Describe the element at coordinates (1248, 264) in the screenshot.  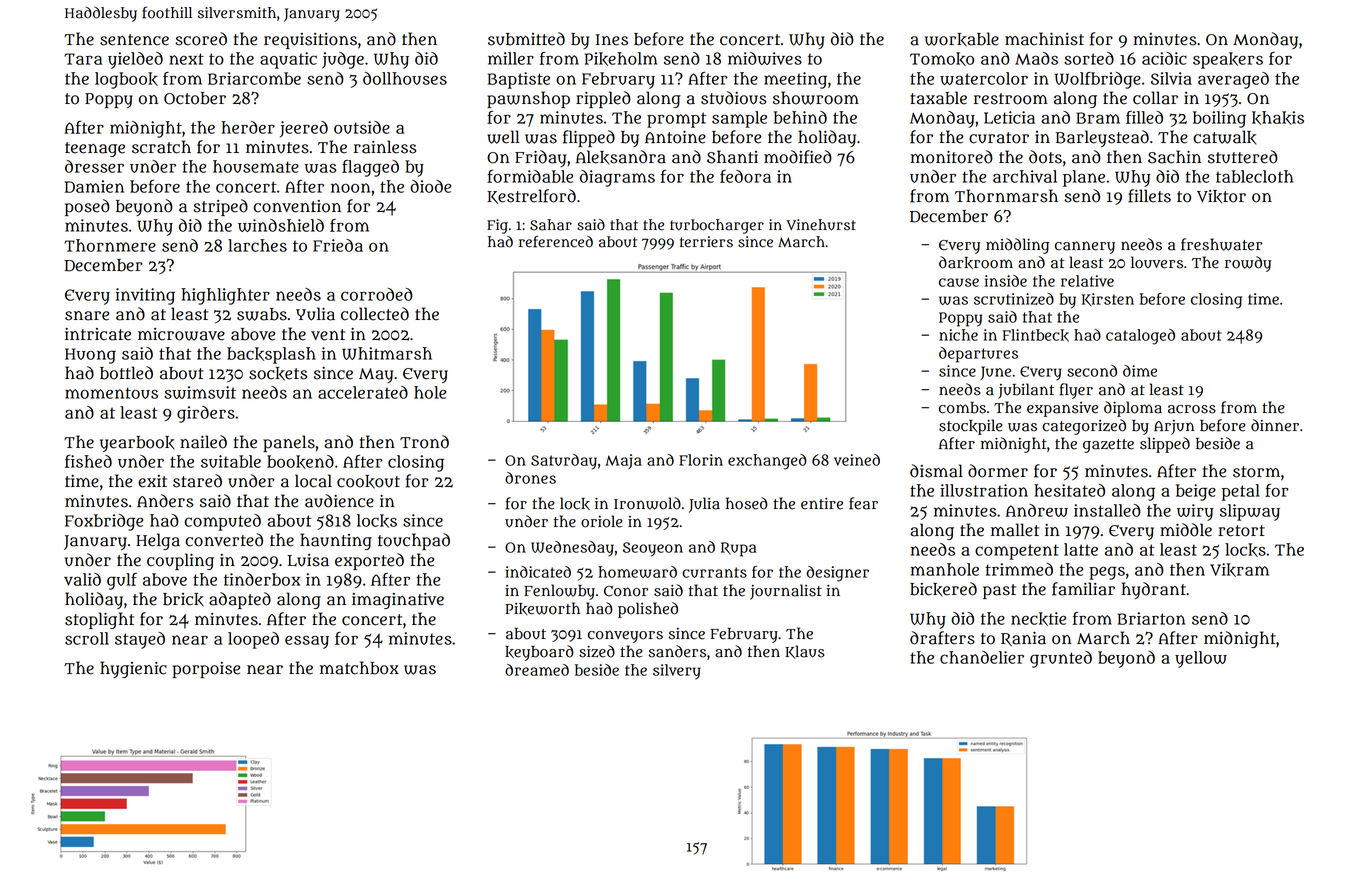
I see `rowdy` at that location.
